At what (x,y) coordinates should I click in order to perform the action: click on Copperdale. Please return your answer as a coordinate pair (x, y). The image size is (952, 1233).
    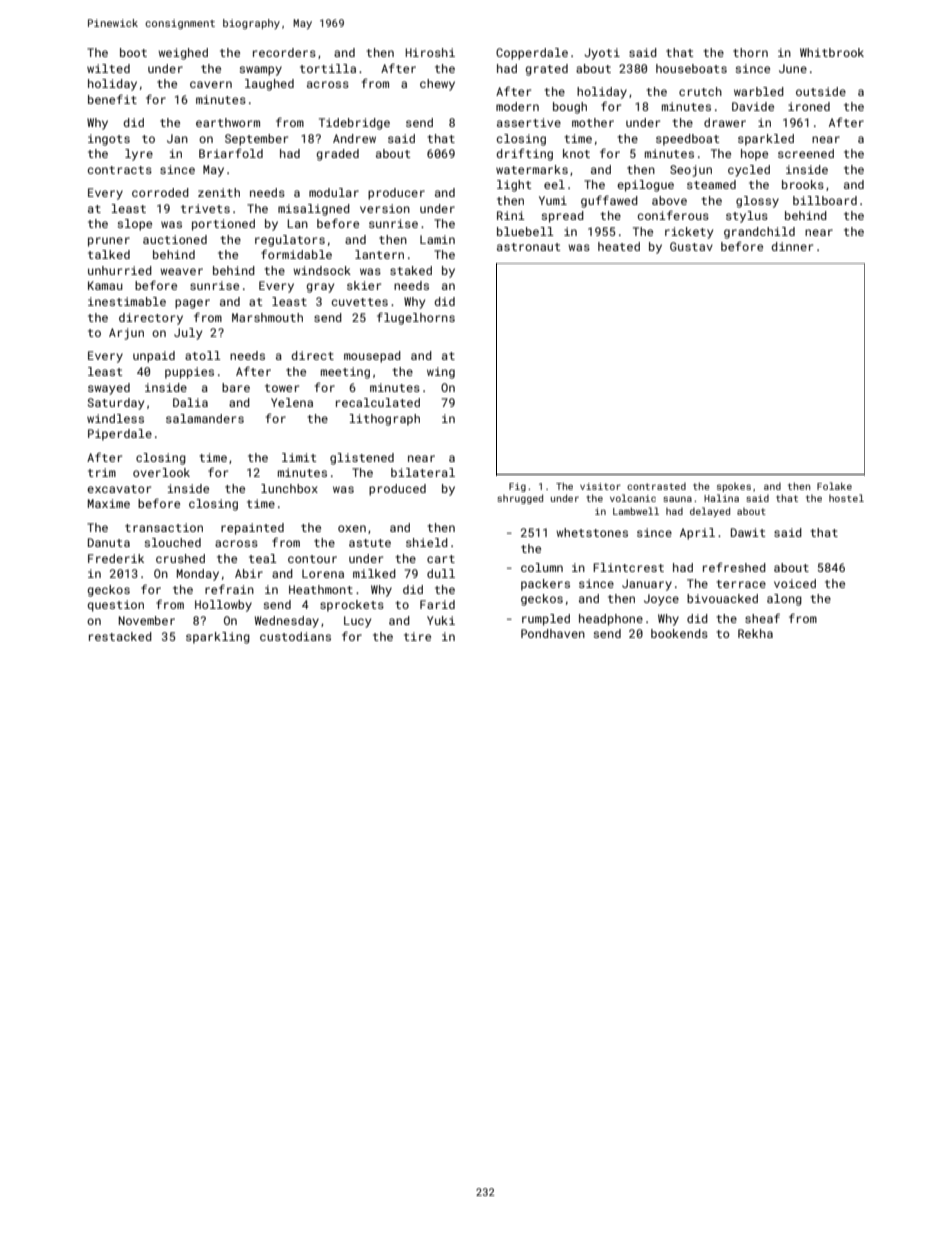
    Looking at the image, I should click on (532, 54).
